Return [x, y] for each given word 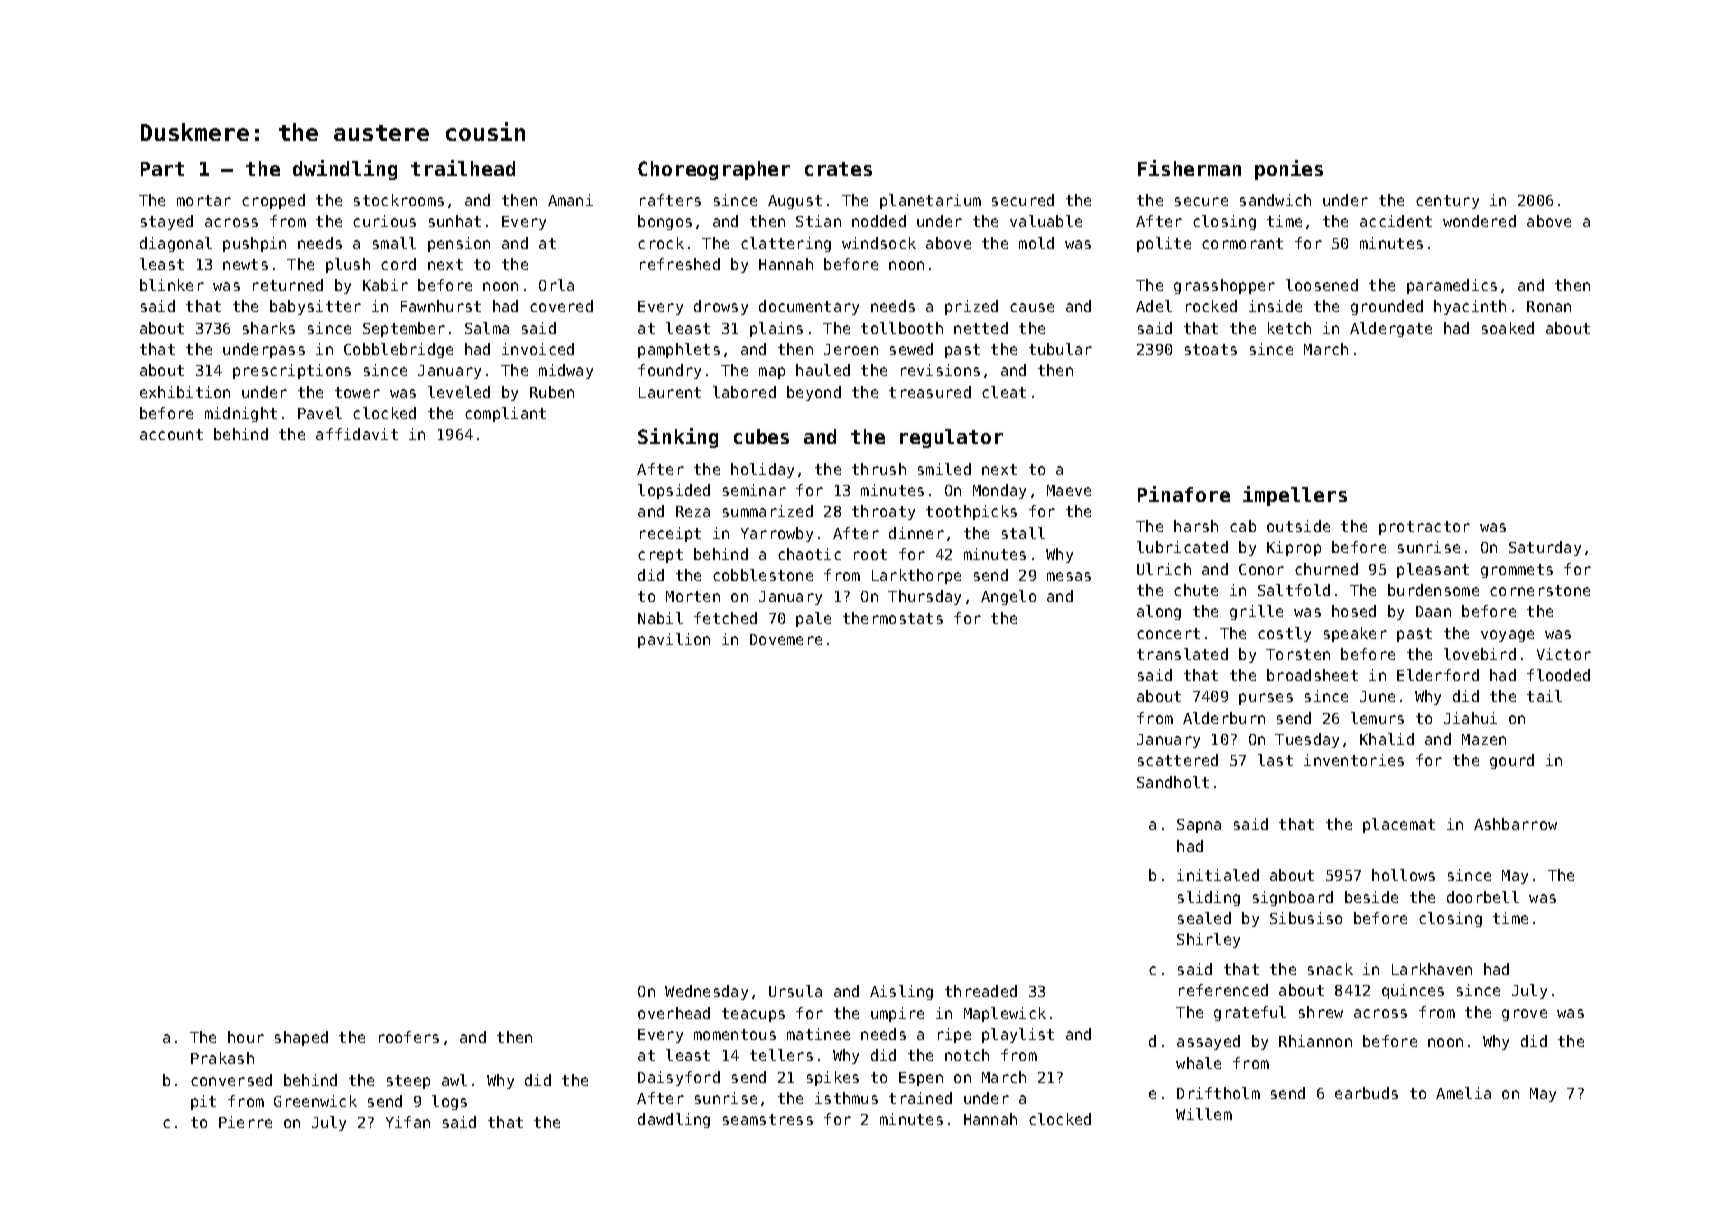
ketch [1289, 328]
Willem [1204, 1114]
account [171, 434]
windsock [879, 243]
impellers [1295, 496]
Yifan [408, 1122]
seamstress [768, 1119]
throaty [883, 512]
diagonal [176, 244]
